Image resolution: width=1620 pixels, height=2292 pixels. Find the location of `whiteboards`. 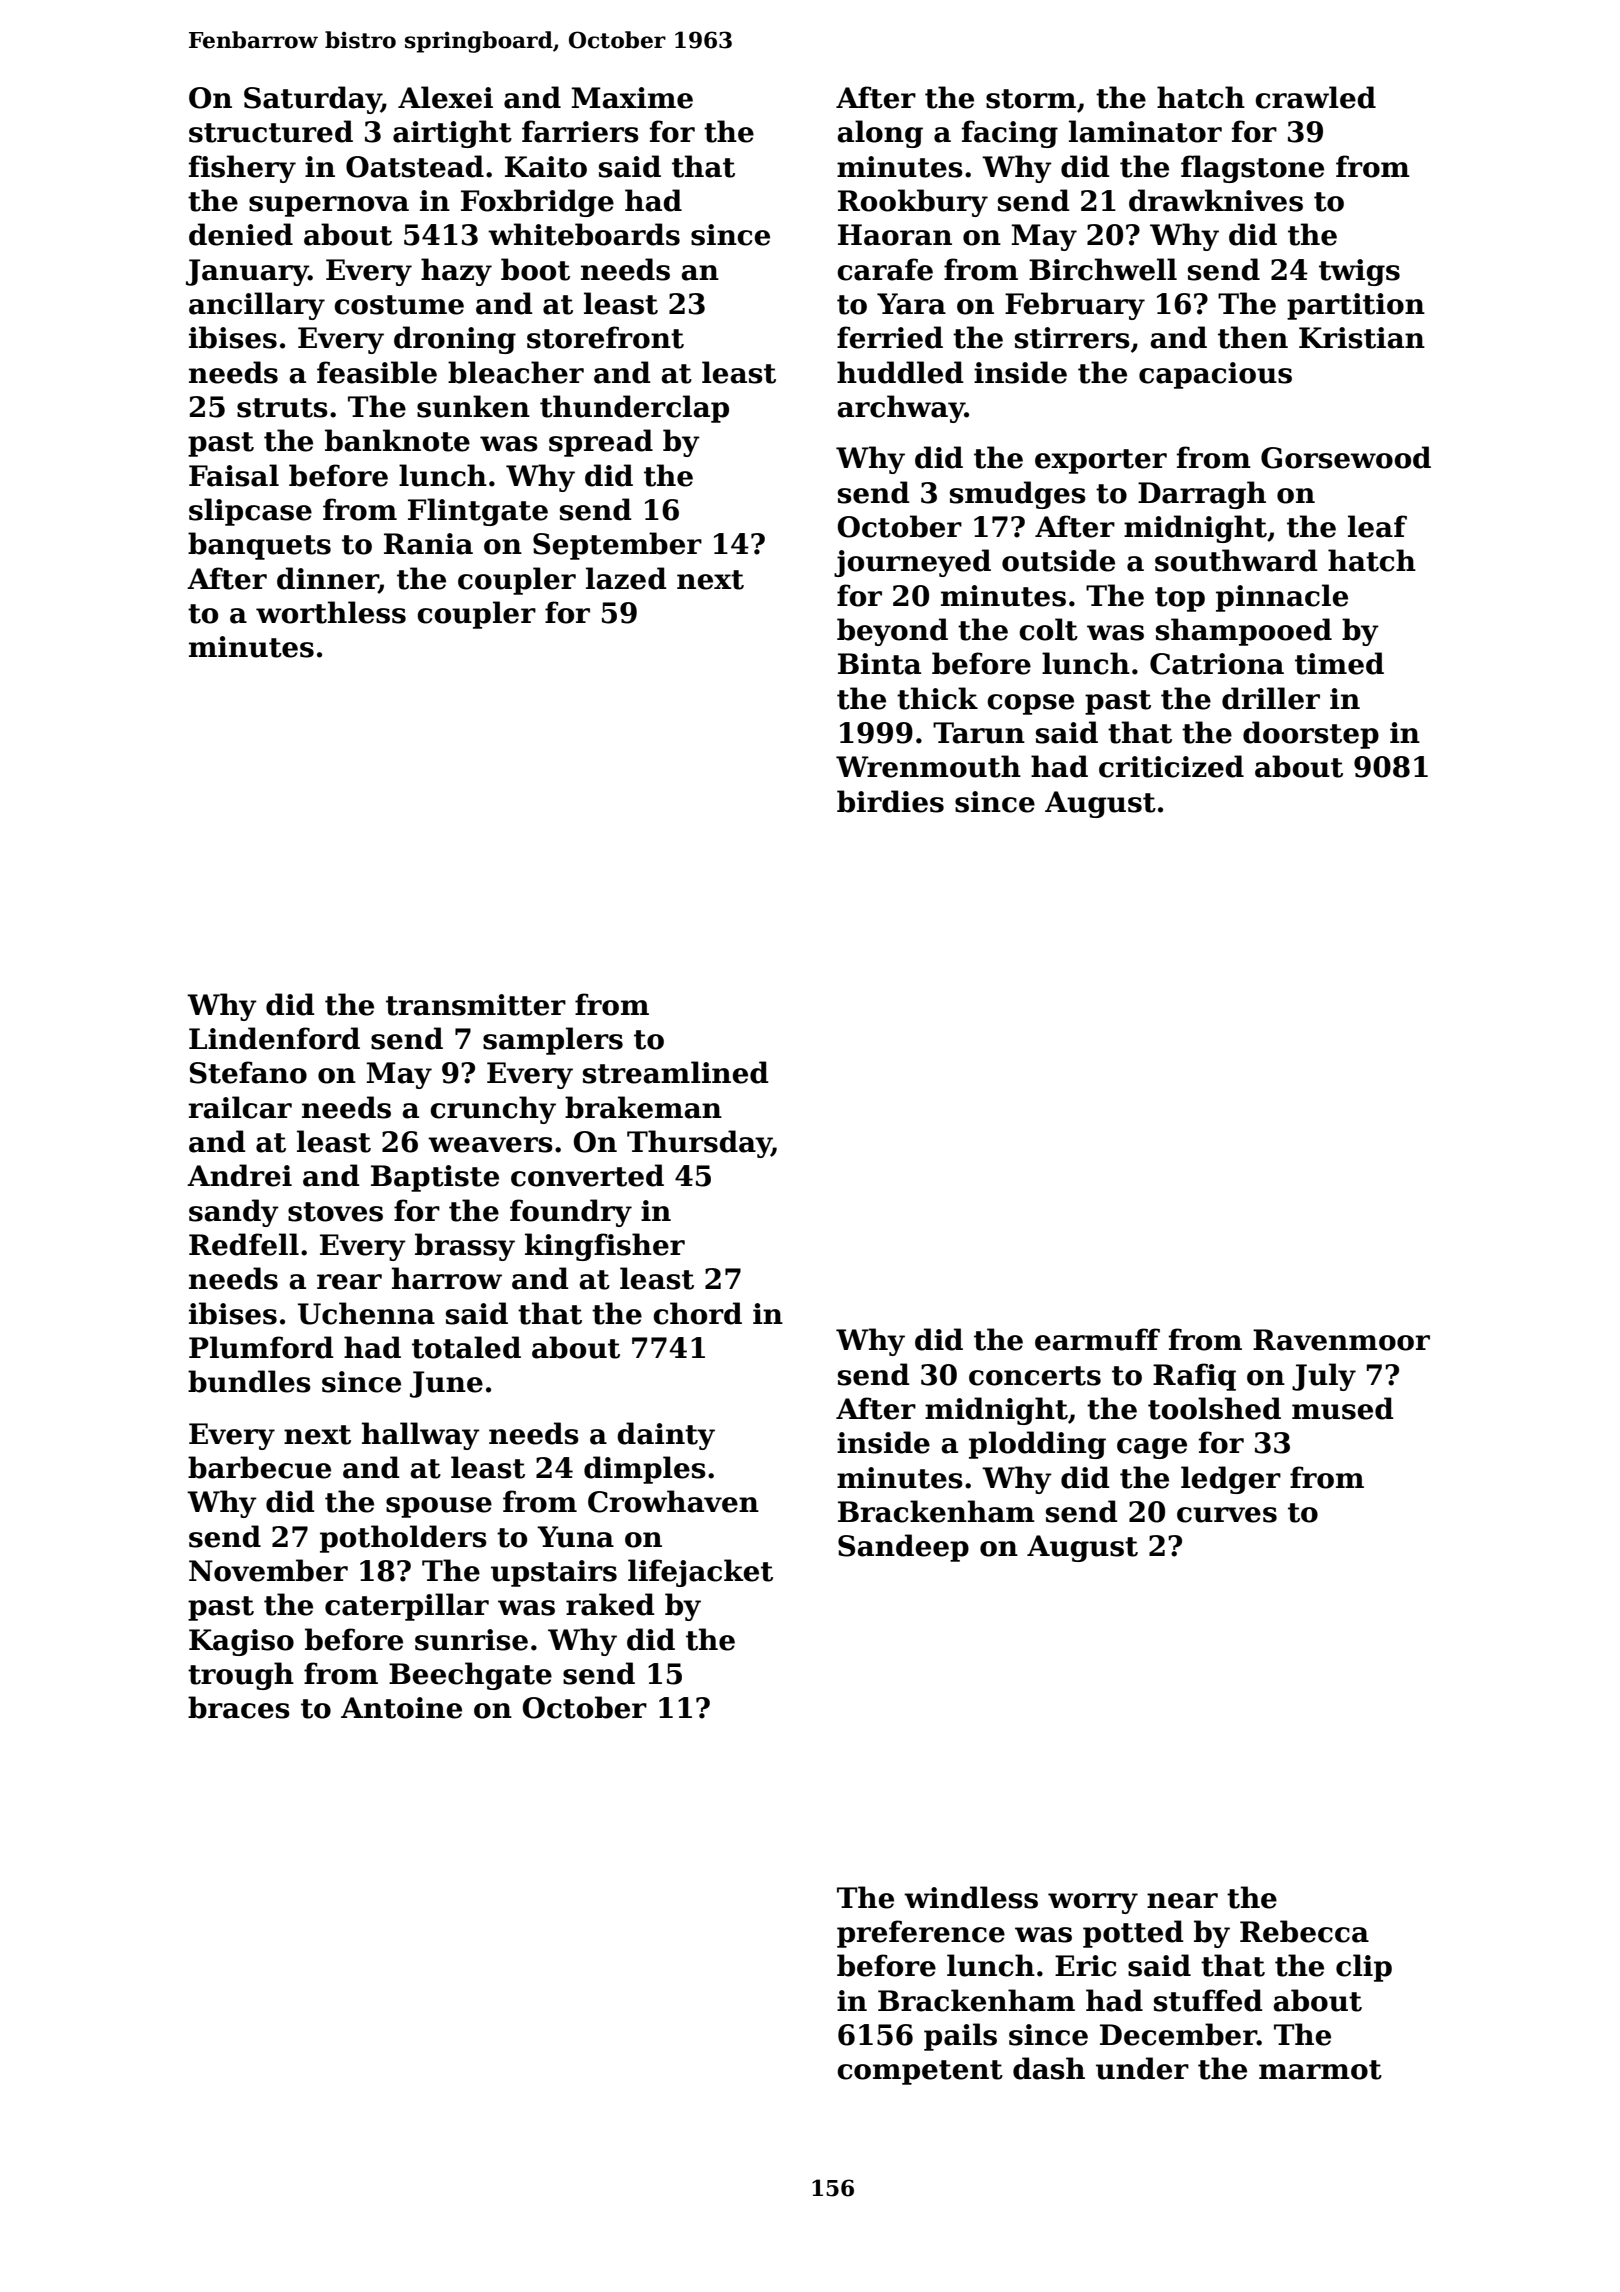

whiteboards is located at coordinates (584, 234).
